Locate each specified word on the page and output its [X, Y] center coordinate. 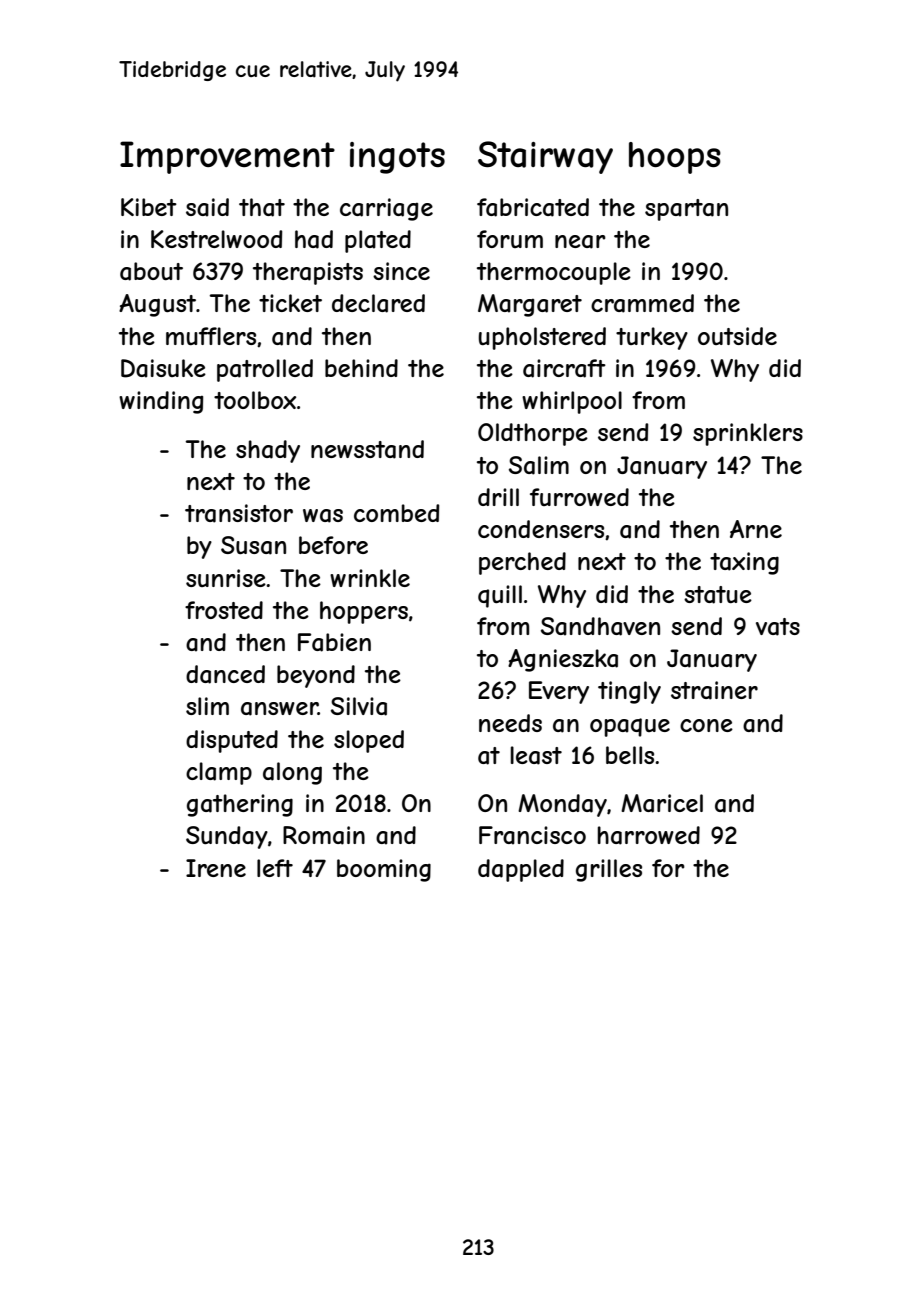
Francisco [532, 835]
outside [737, 336]
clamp [219, 773]
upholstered [542, 338]
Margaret [530, 305]
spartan [686, 210]
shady [268, 451]
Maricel [662, 803]
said [207, 207]
